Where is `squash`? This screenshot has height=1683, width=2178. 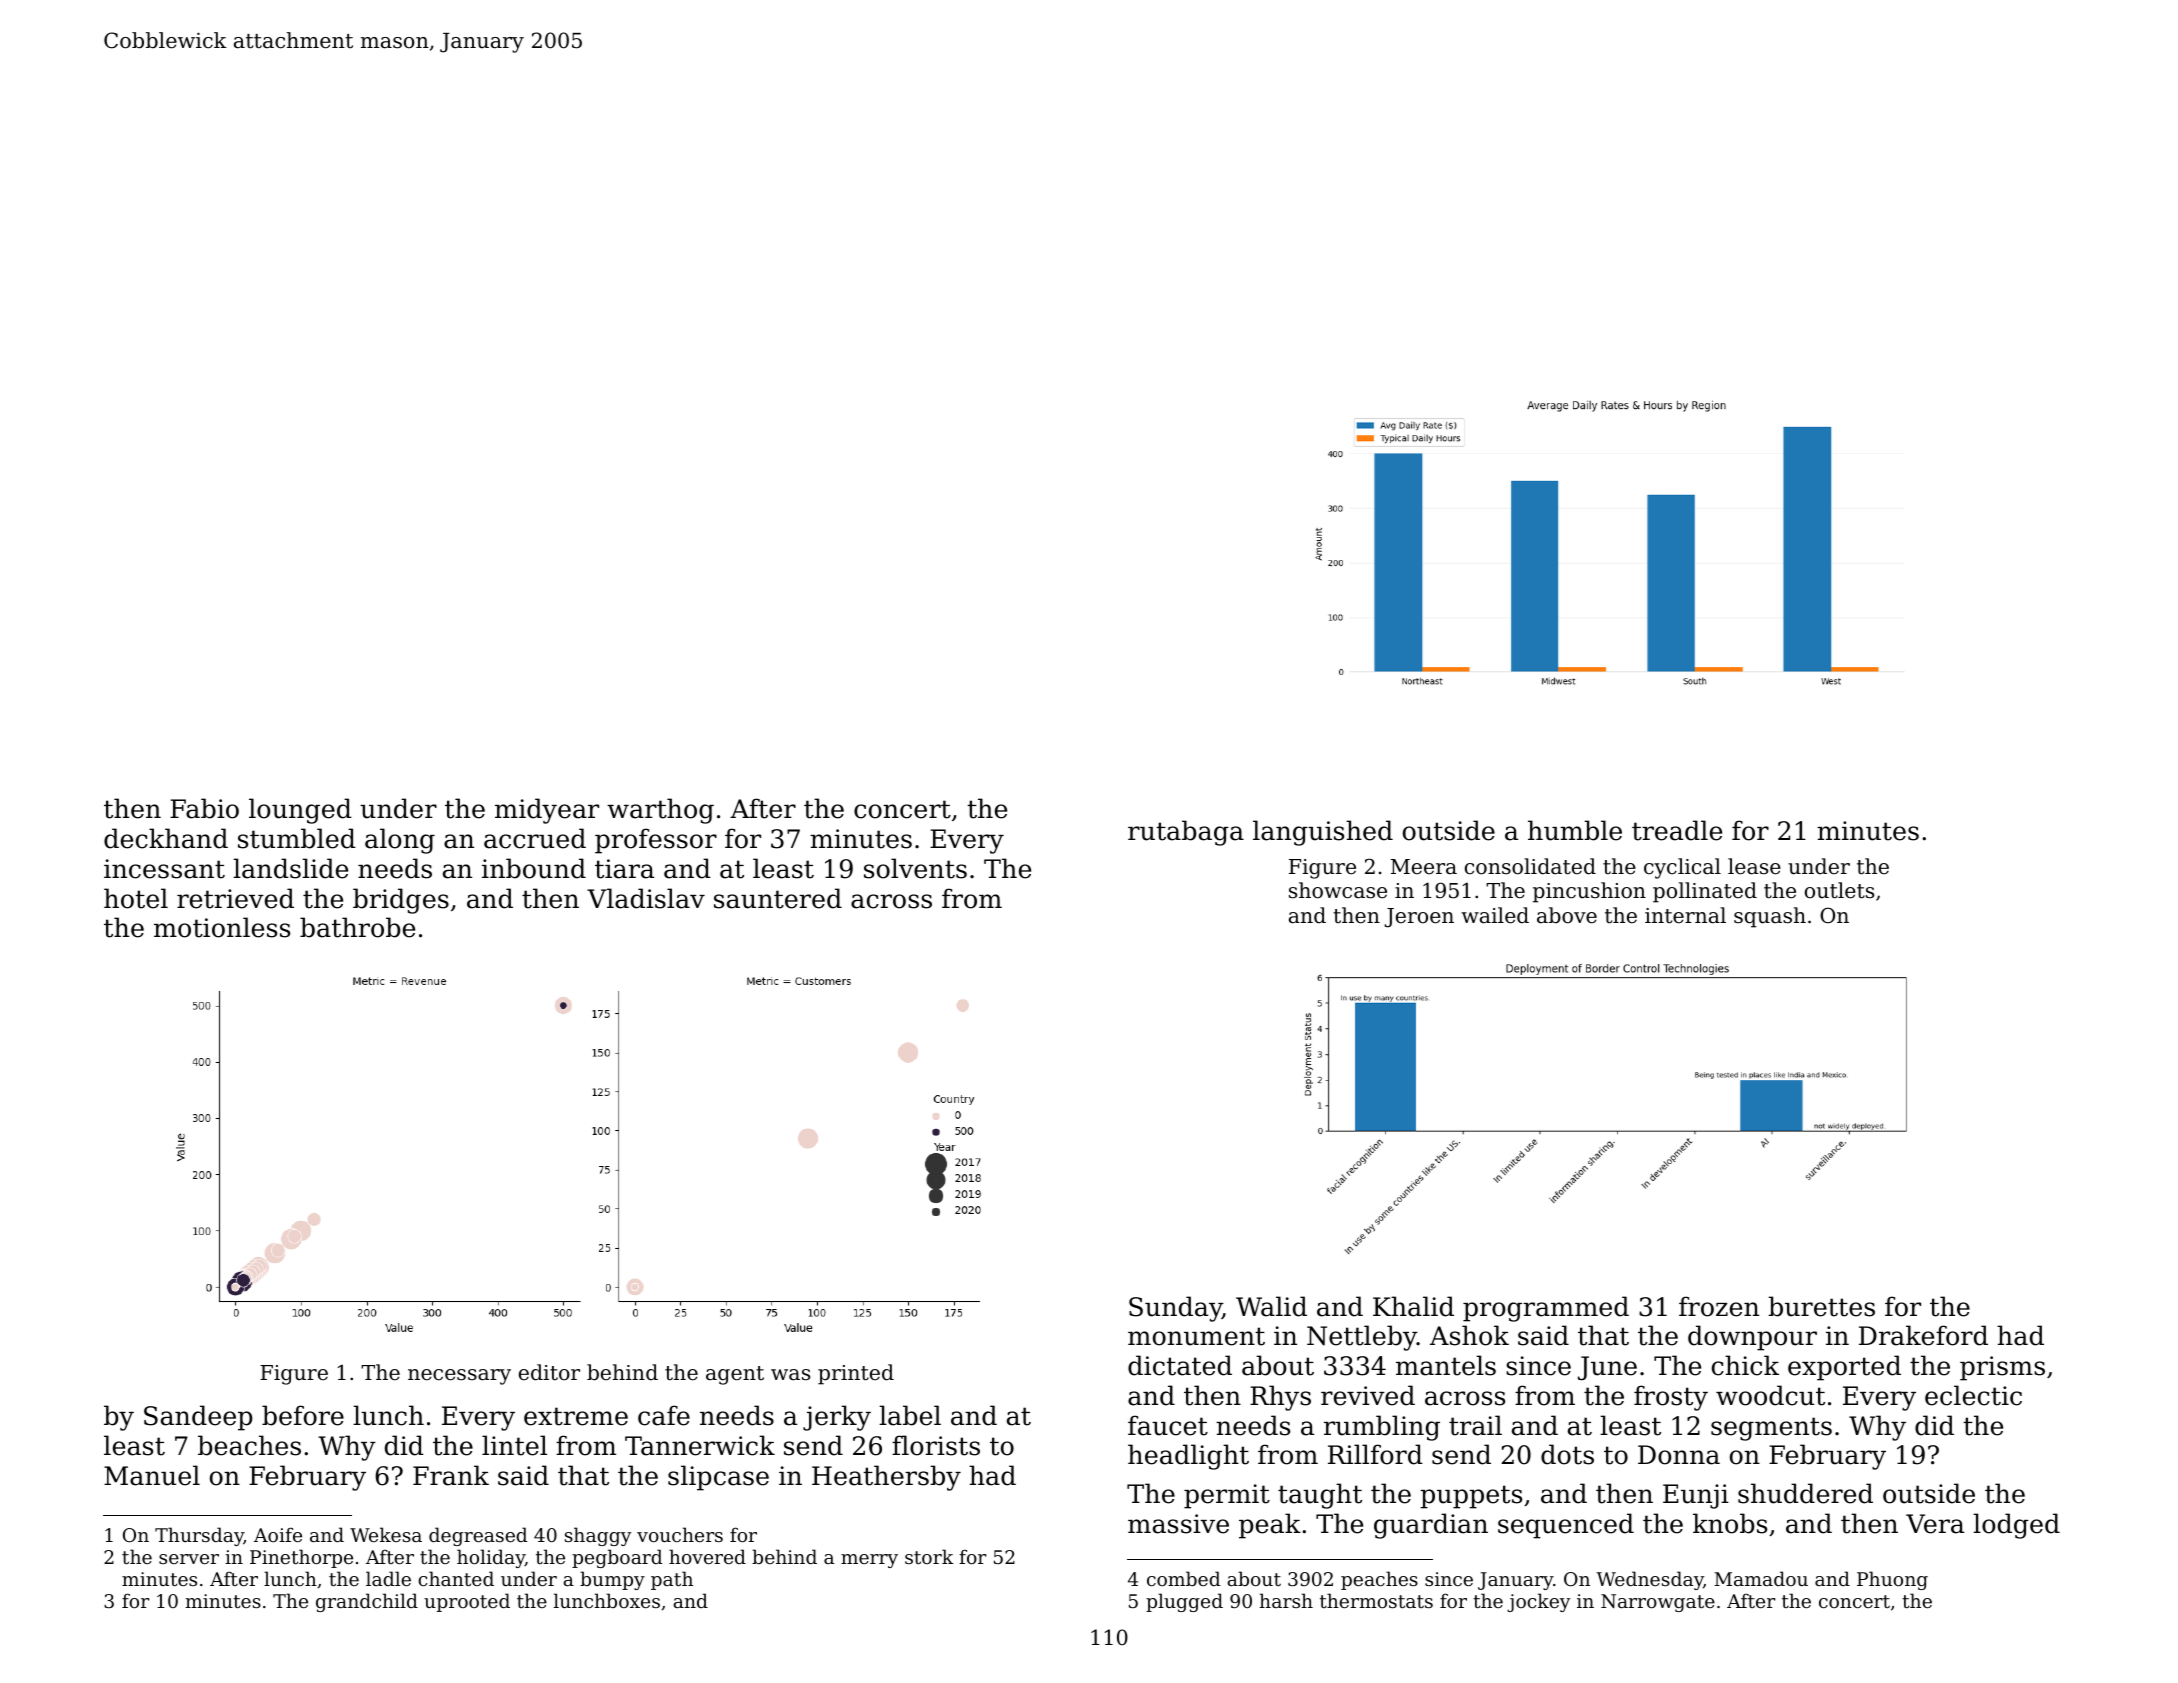 squash is located at coordinates (1770, 917).
